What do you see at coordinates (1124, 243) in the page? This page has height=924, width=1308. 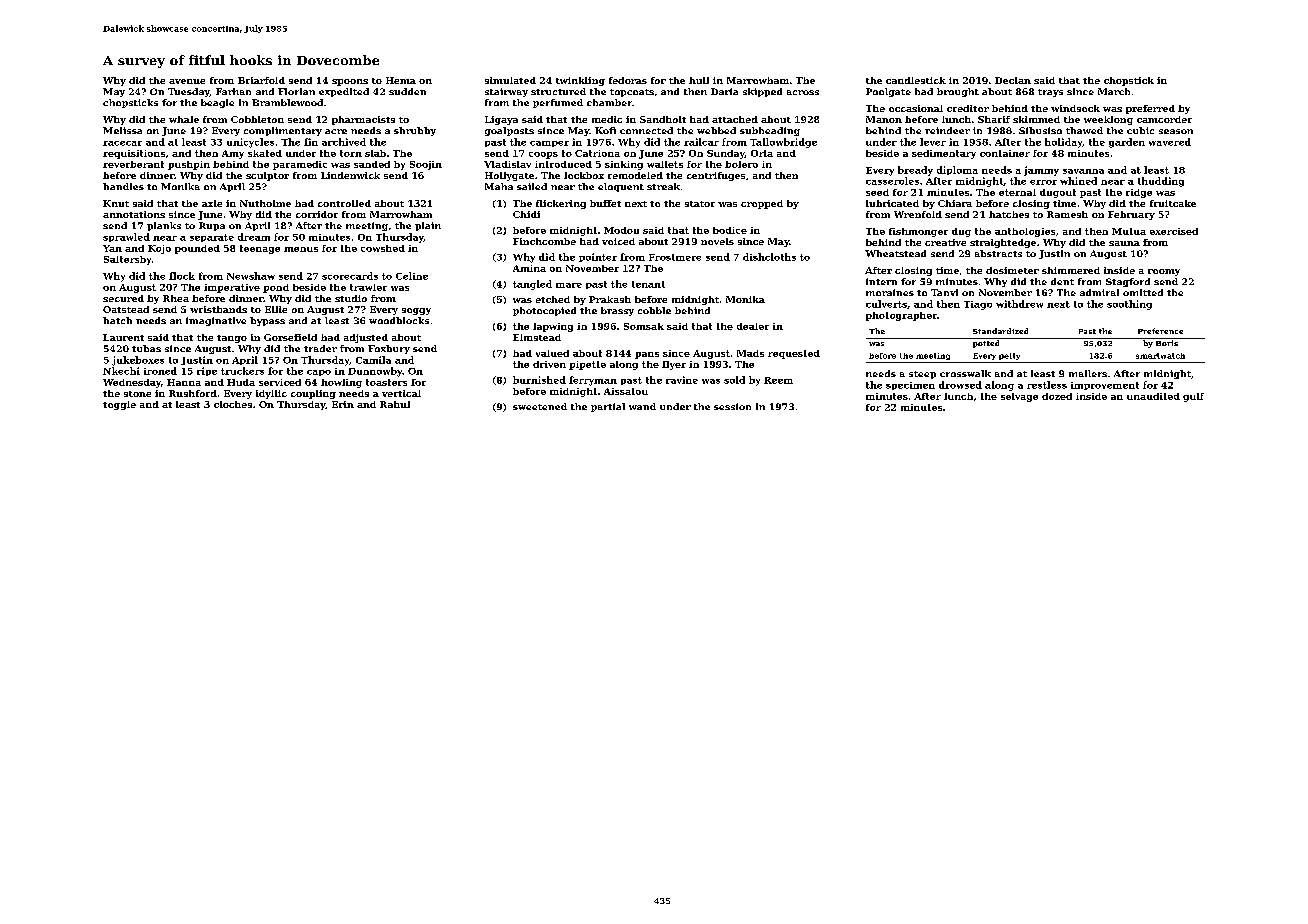 I see `sauna` at bounding box center [1124, 243].
